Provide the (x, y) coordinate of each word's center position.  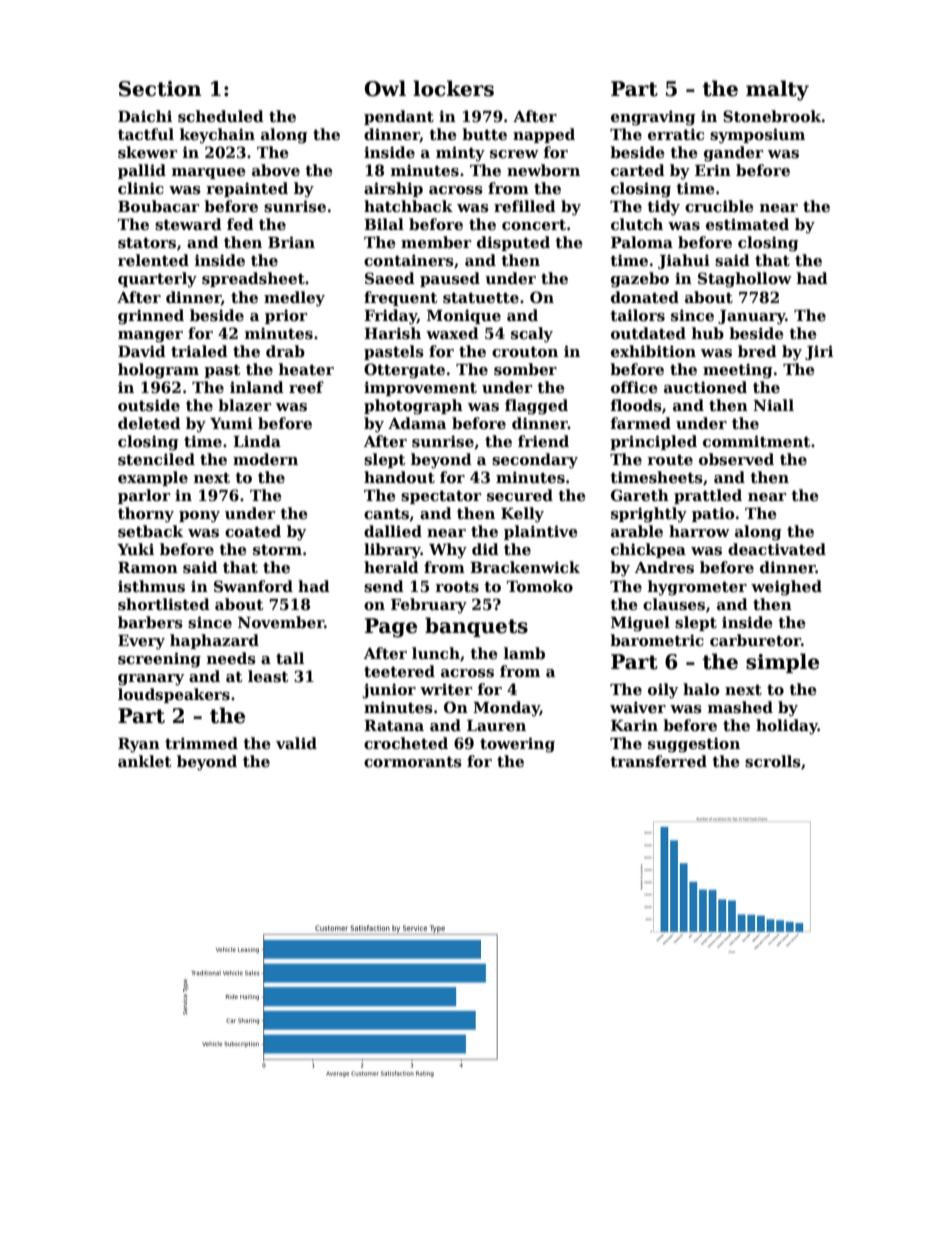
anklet (145, 761)
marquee (209, 173)
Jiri (819, 352)
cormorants (413, 762)
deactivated (777, 549)
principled (653, 442)
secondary (535, 461)
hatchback (408, 206)
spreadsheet (253, 279)
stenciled (156, 459)
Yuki (135, 549)
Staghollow (745, 280)
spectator (441, 497)
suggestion (694, 745)
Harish (392, 333)
